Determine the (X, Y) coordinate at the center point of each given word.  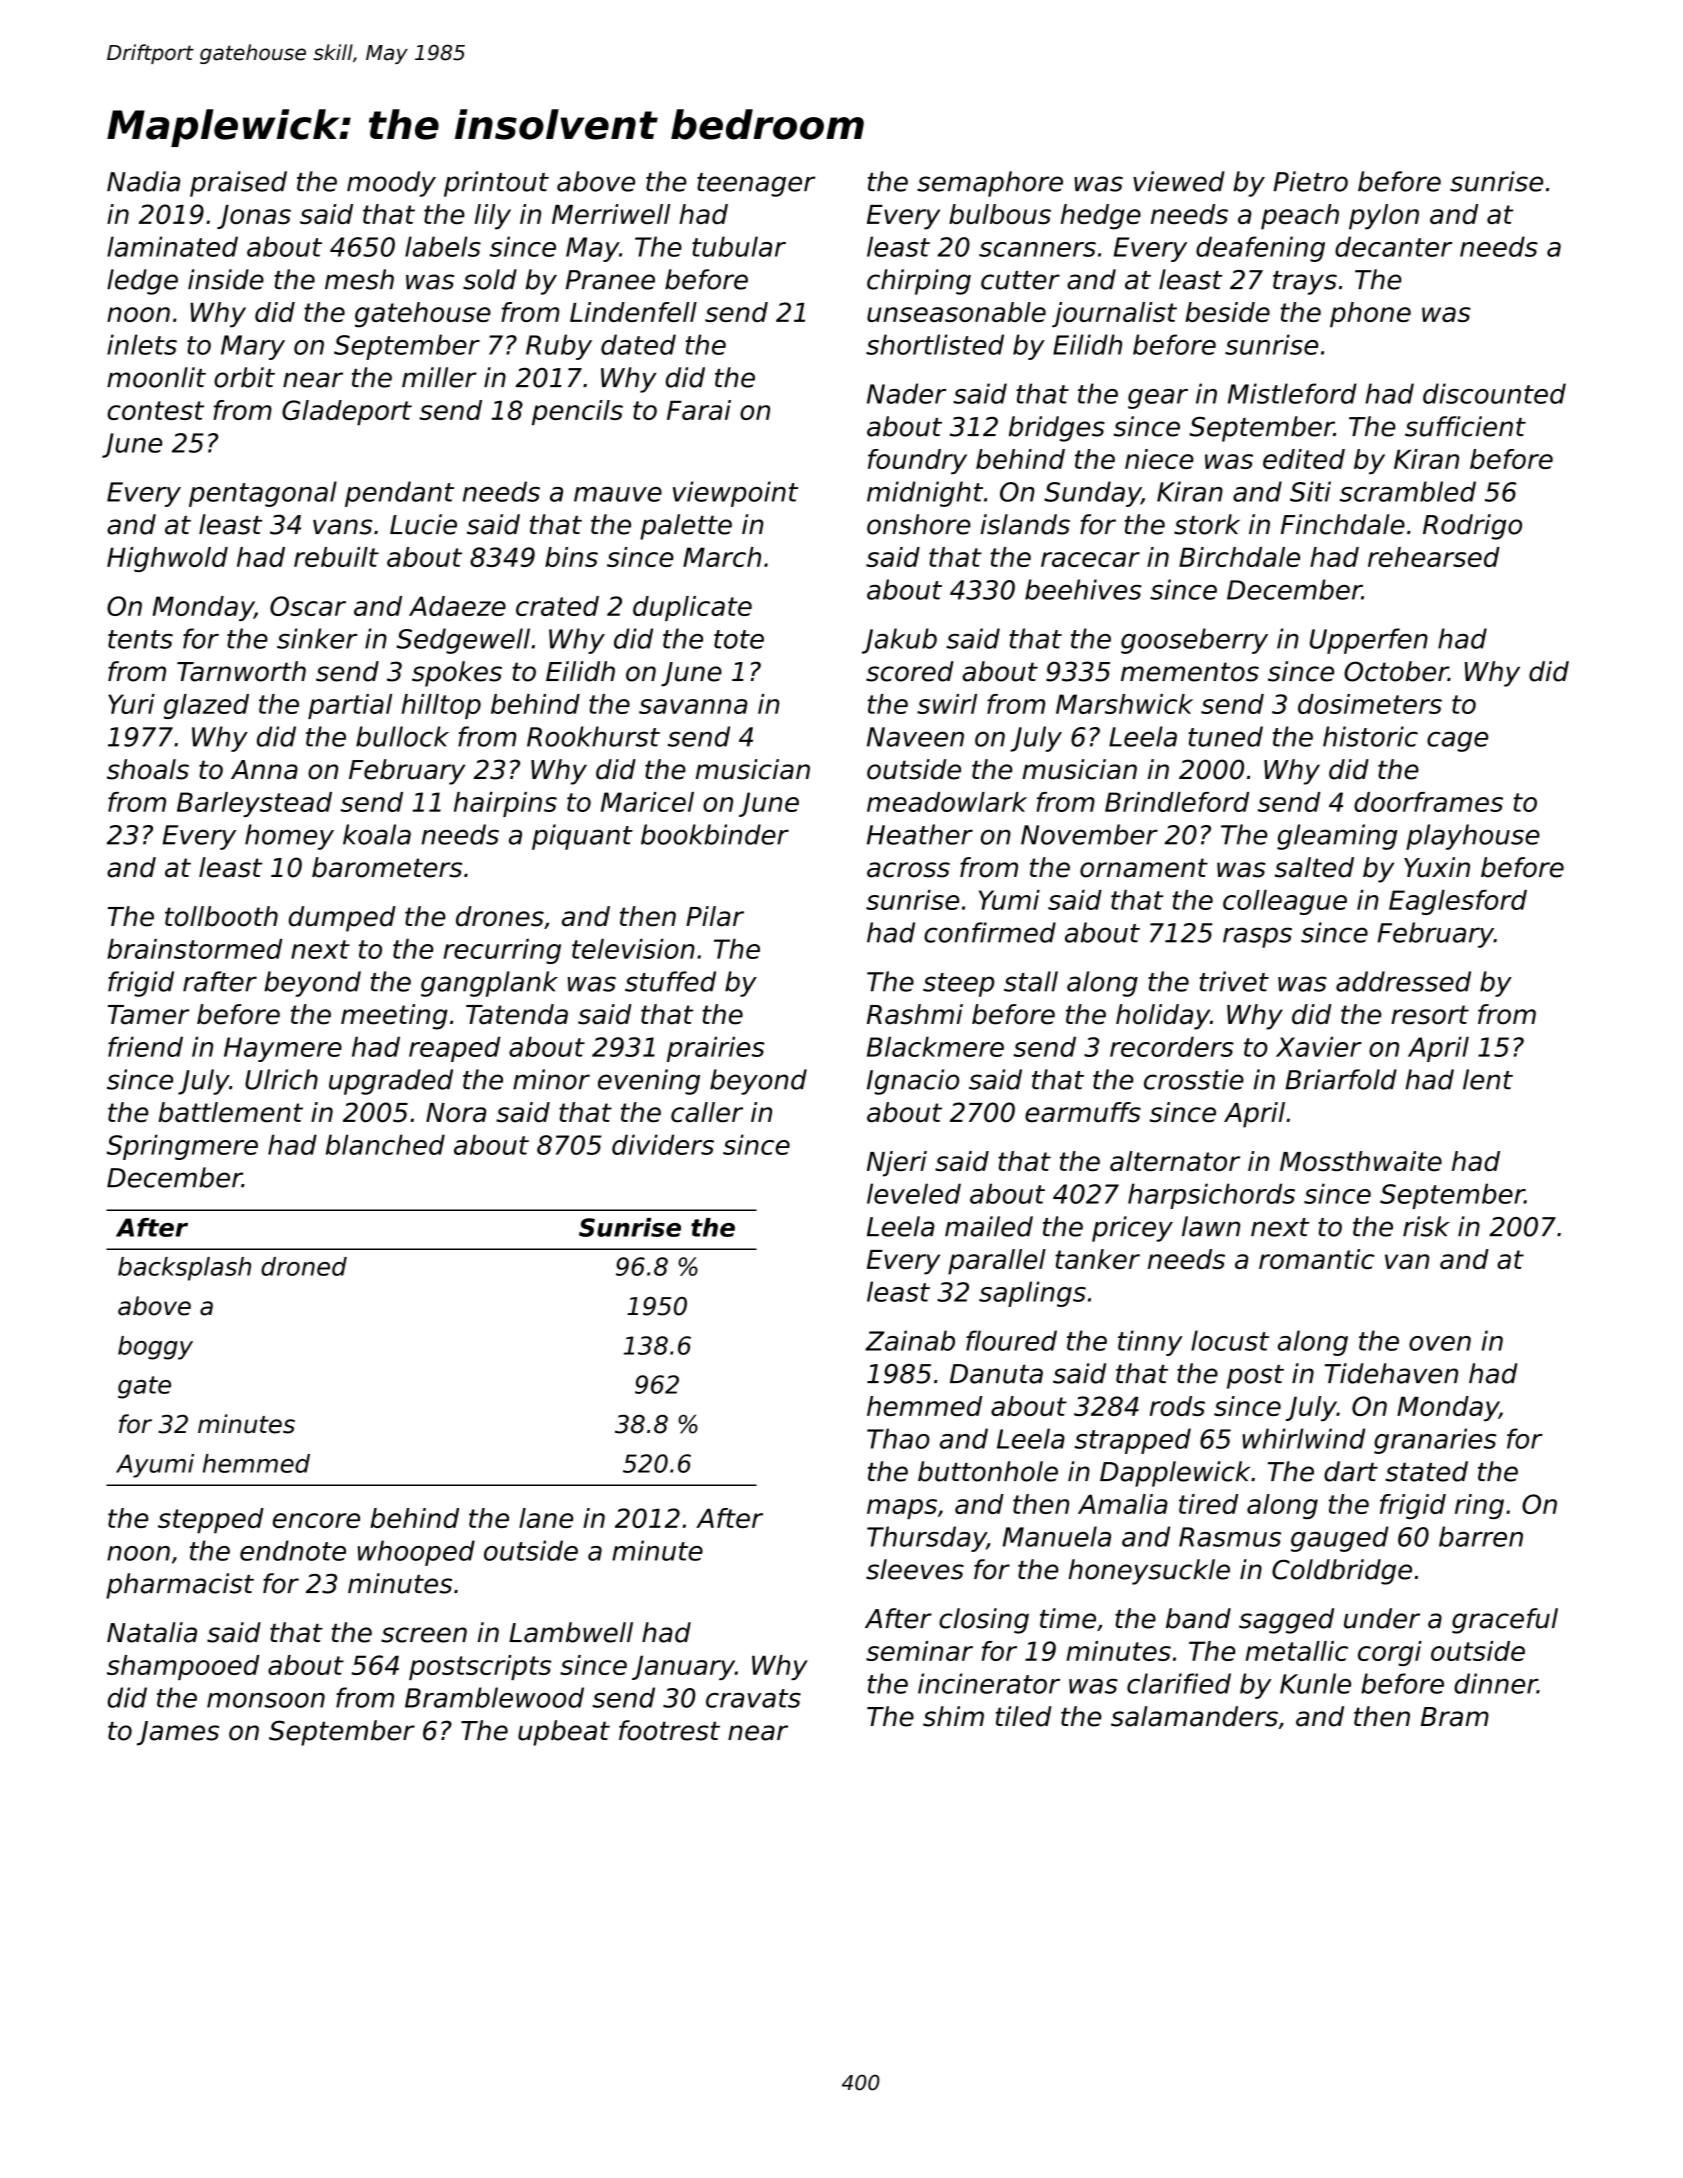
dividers (663, 1144)
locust (1230, 1340)
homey (289, 837)
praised (238, 184)
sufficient (1465, 426)
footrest (669, 1730)
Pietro (1310, 181)
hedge (1101, 217)
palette (686, 527)
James (178, 1733)
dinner (1495, 1683)
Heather (920, 834)
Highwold (167, 559)
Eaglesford (1458, 902)
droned (304, 1266)
